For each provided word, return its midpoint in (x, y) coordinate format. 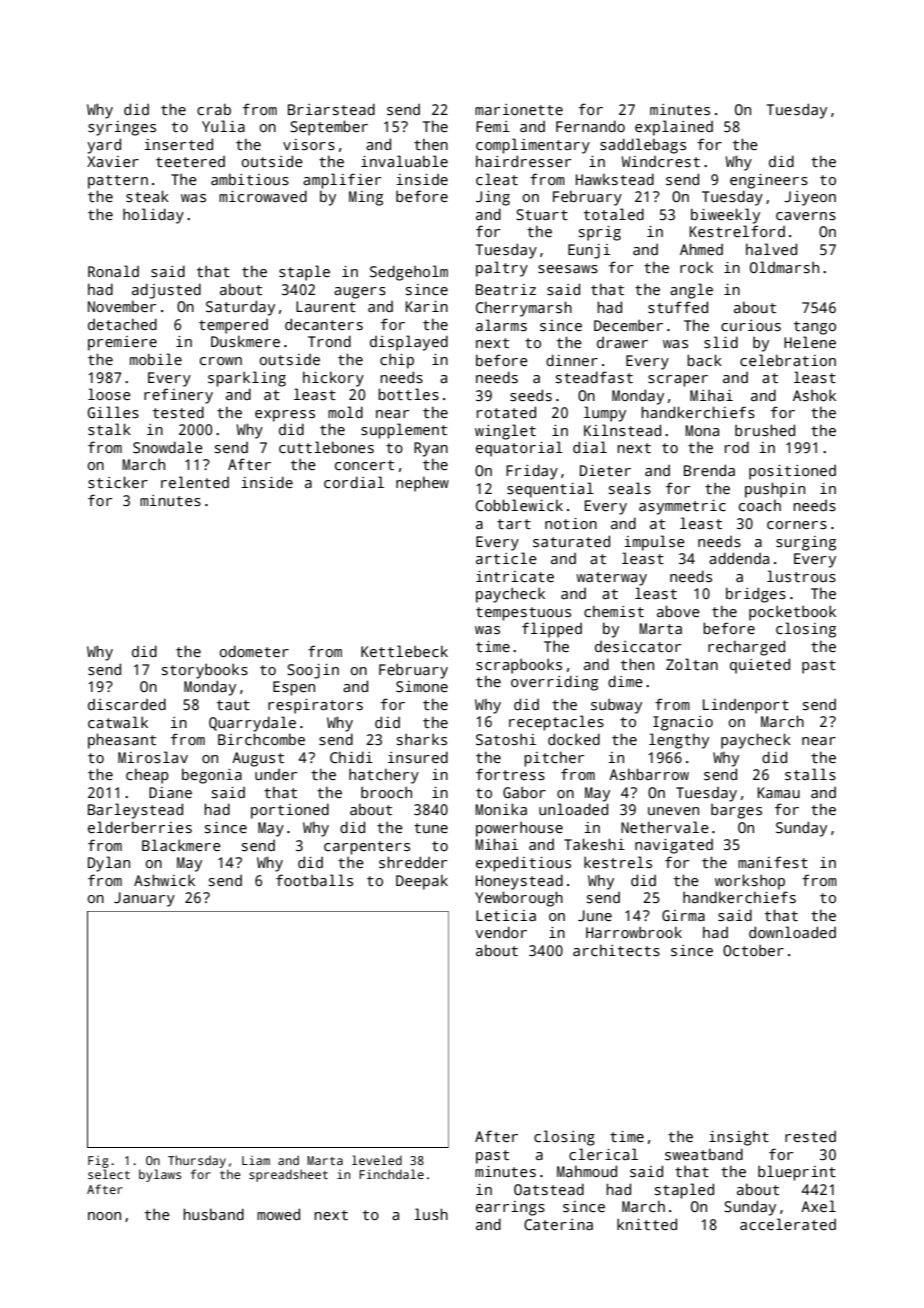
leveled (377, 1160)
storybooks (205, 671)
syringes (122, 128)
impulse (654, 543)
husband (213, 1214)
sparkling (247, 379)
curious (751, 325)
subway (616, 706)
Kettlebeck (404, 651)
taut (233, 705)
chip (397, 361)
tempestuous (523, 614)
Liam (256, 1160)
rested (810, 1136)
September (329, 128)
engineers (769, 181)
